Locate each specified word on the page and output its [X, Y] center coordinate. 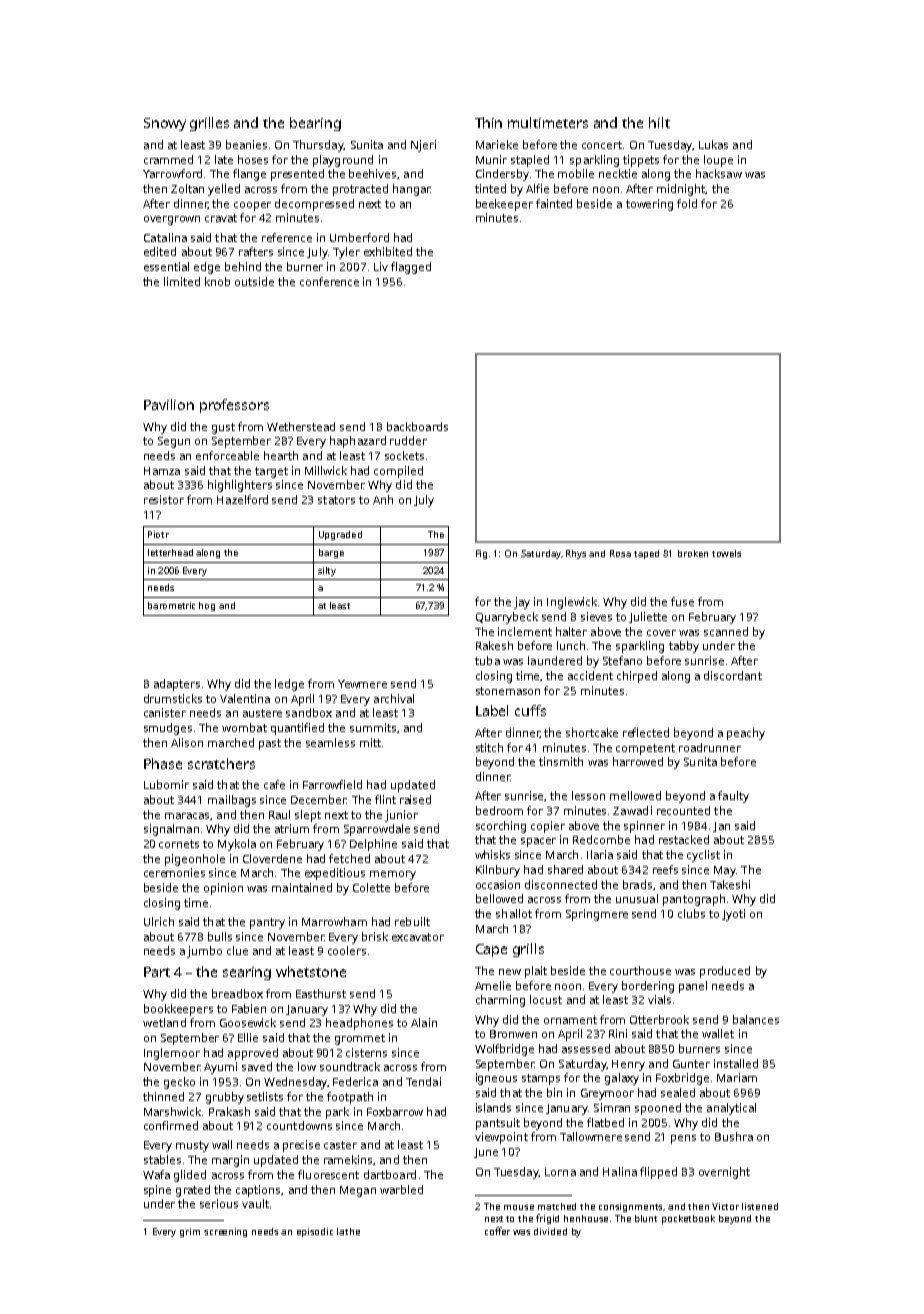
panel [693, 987]
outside [254, 281]
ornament [570, 1020]
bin [554, 1092]
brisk [375, 936]
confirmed [171, 1125]
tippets [641, 161]
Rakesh [494, 645]
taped [646, 554]
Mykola [237, 845]
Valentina [245, 698]
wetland [164, 1022]
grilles [209, 124]
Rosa [620, 553]
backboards [417, 426]
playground [343, 161]
